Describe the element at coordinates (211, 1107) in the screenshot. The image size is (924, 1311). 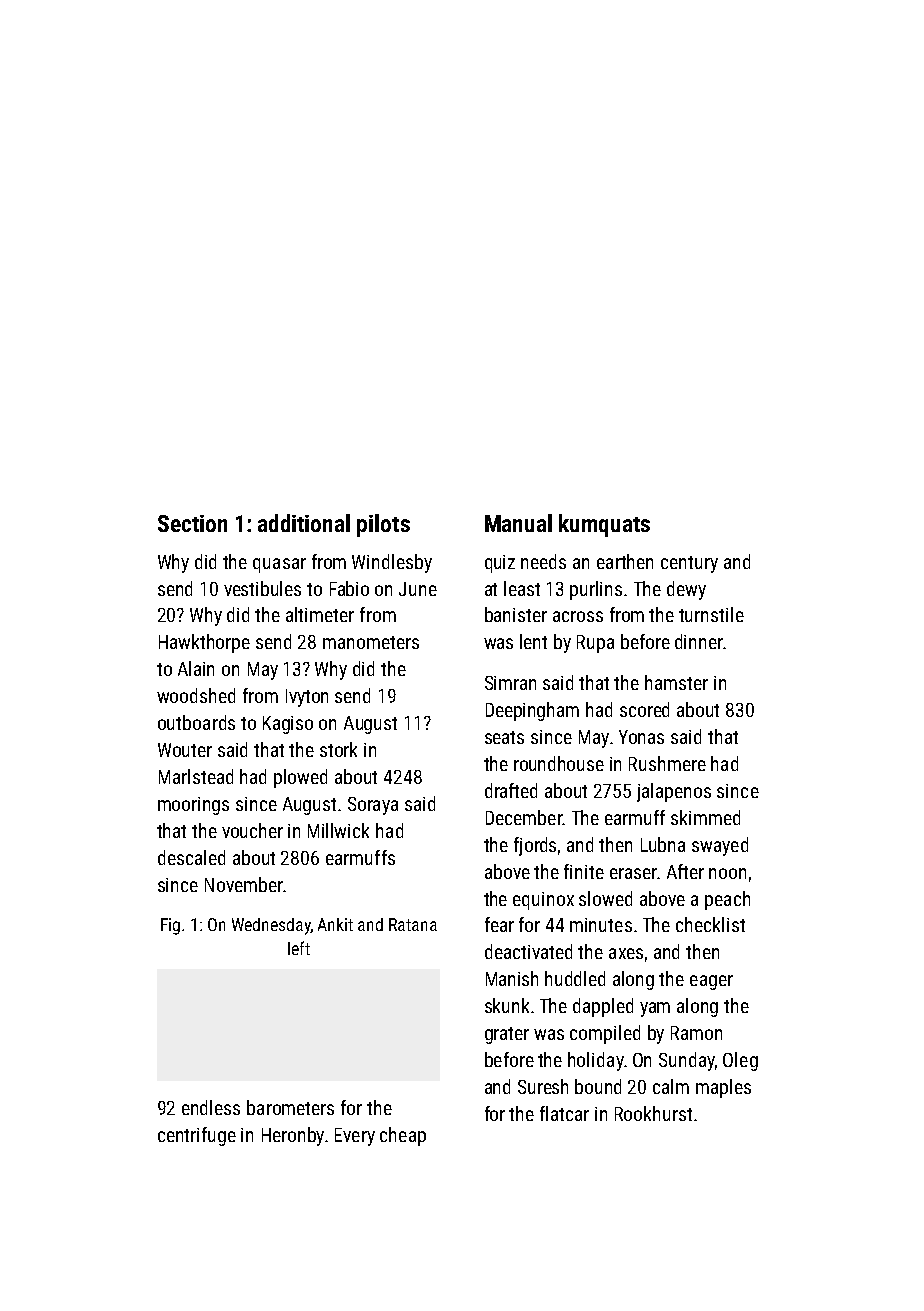
I see `endless` at that location.
